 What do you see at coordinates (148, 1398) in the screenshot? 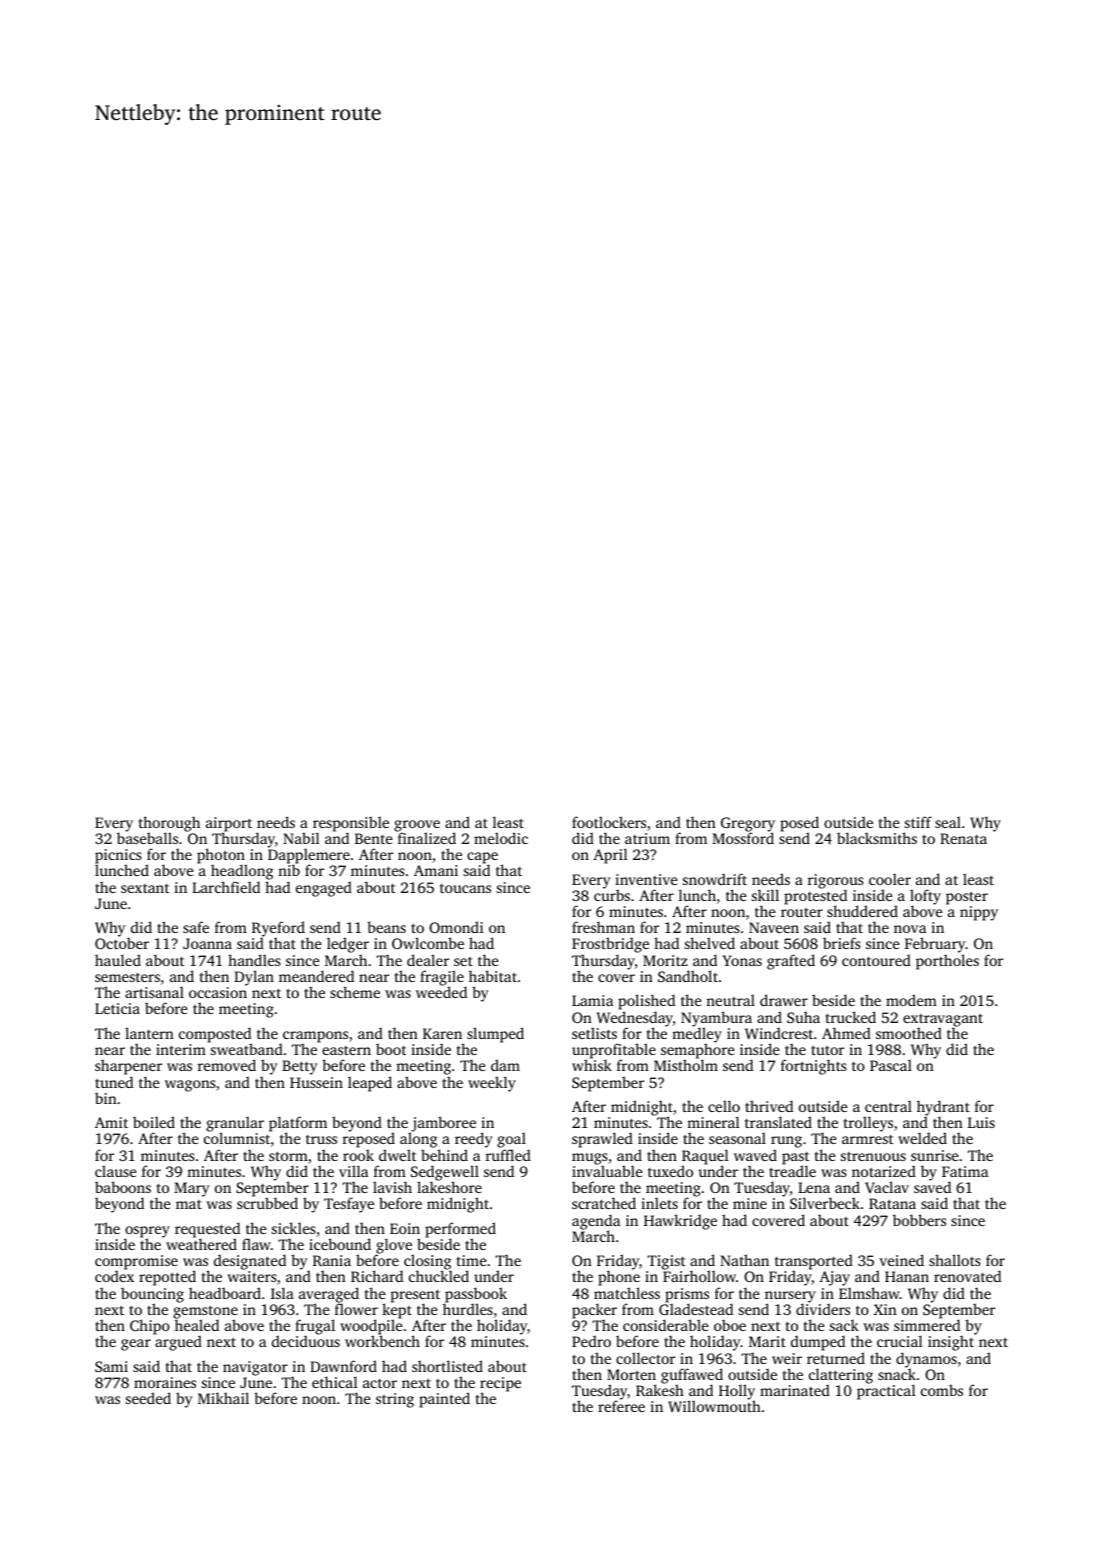
I see `seeded` at bounding box center [148, 1398].
